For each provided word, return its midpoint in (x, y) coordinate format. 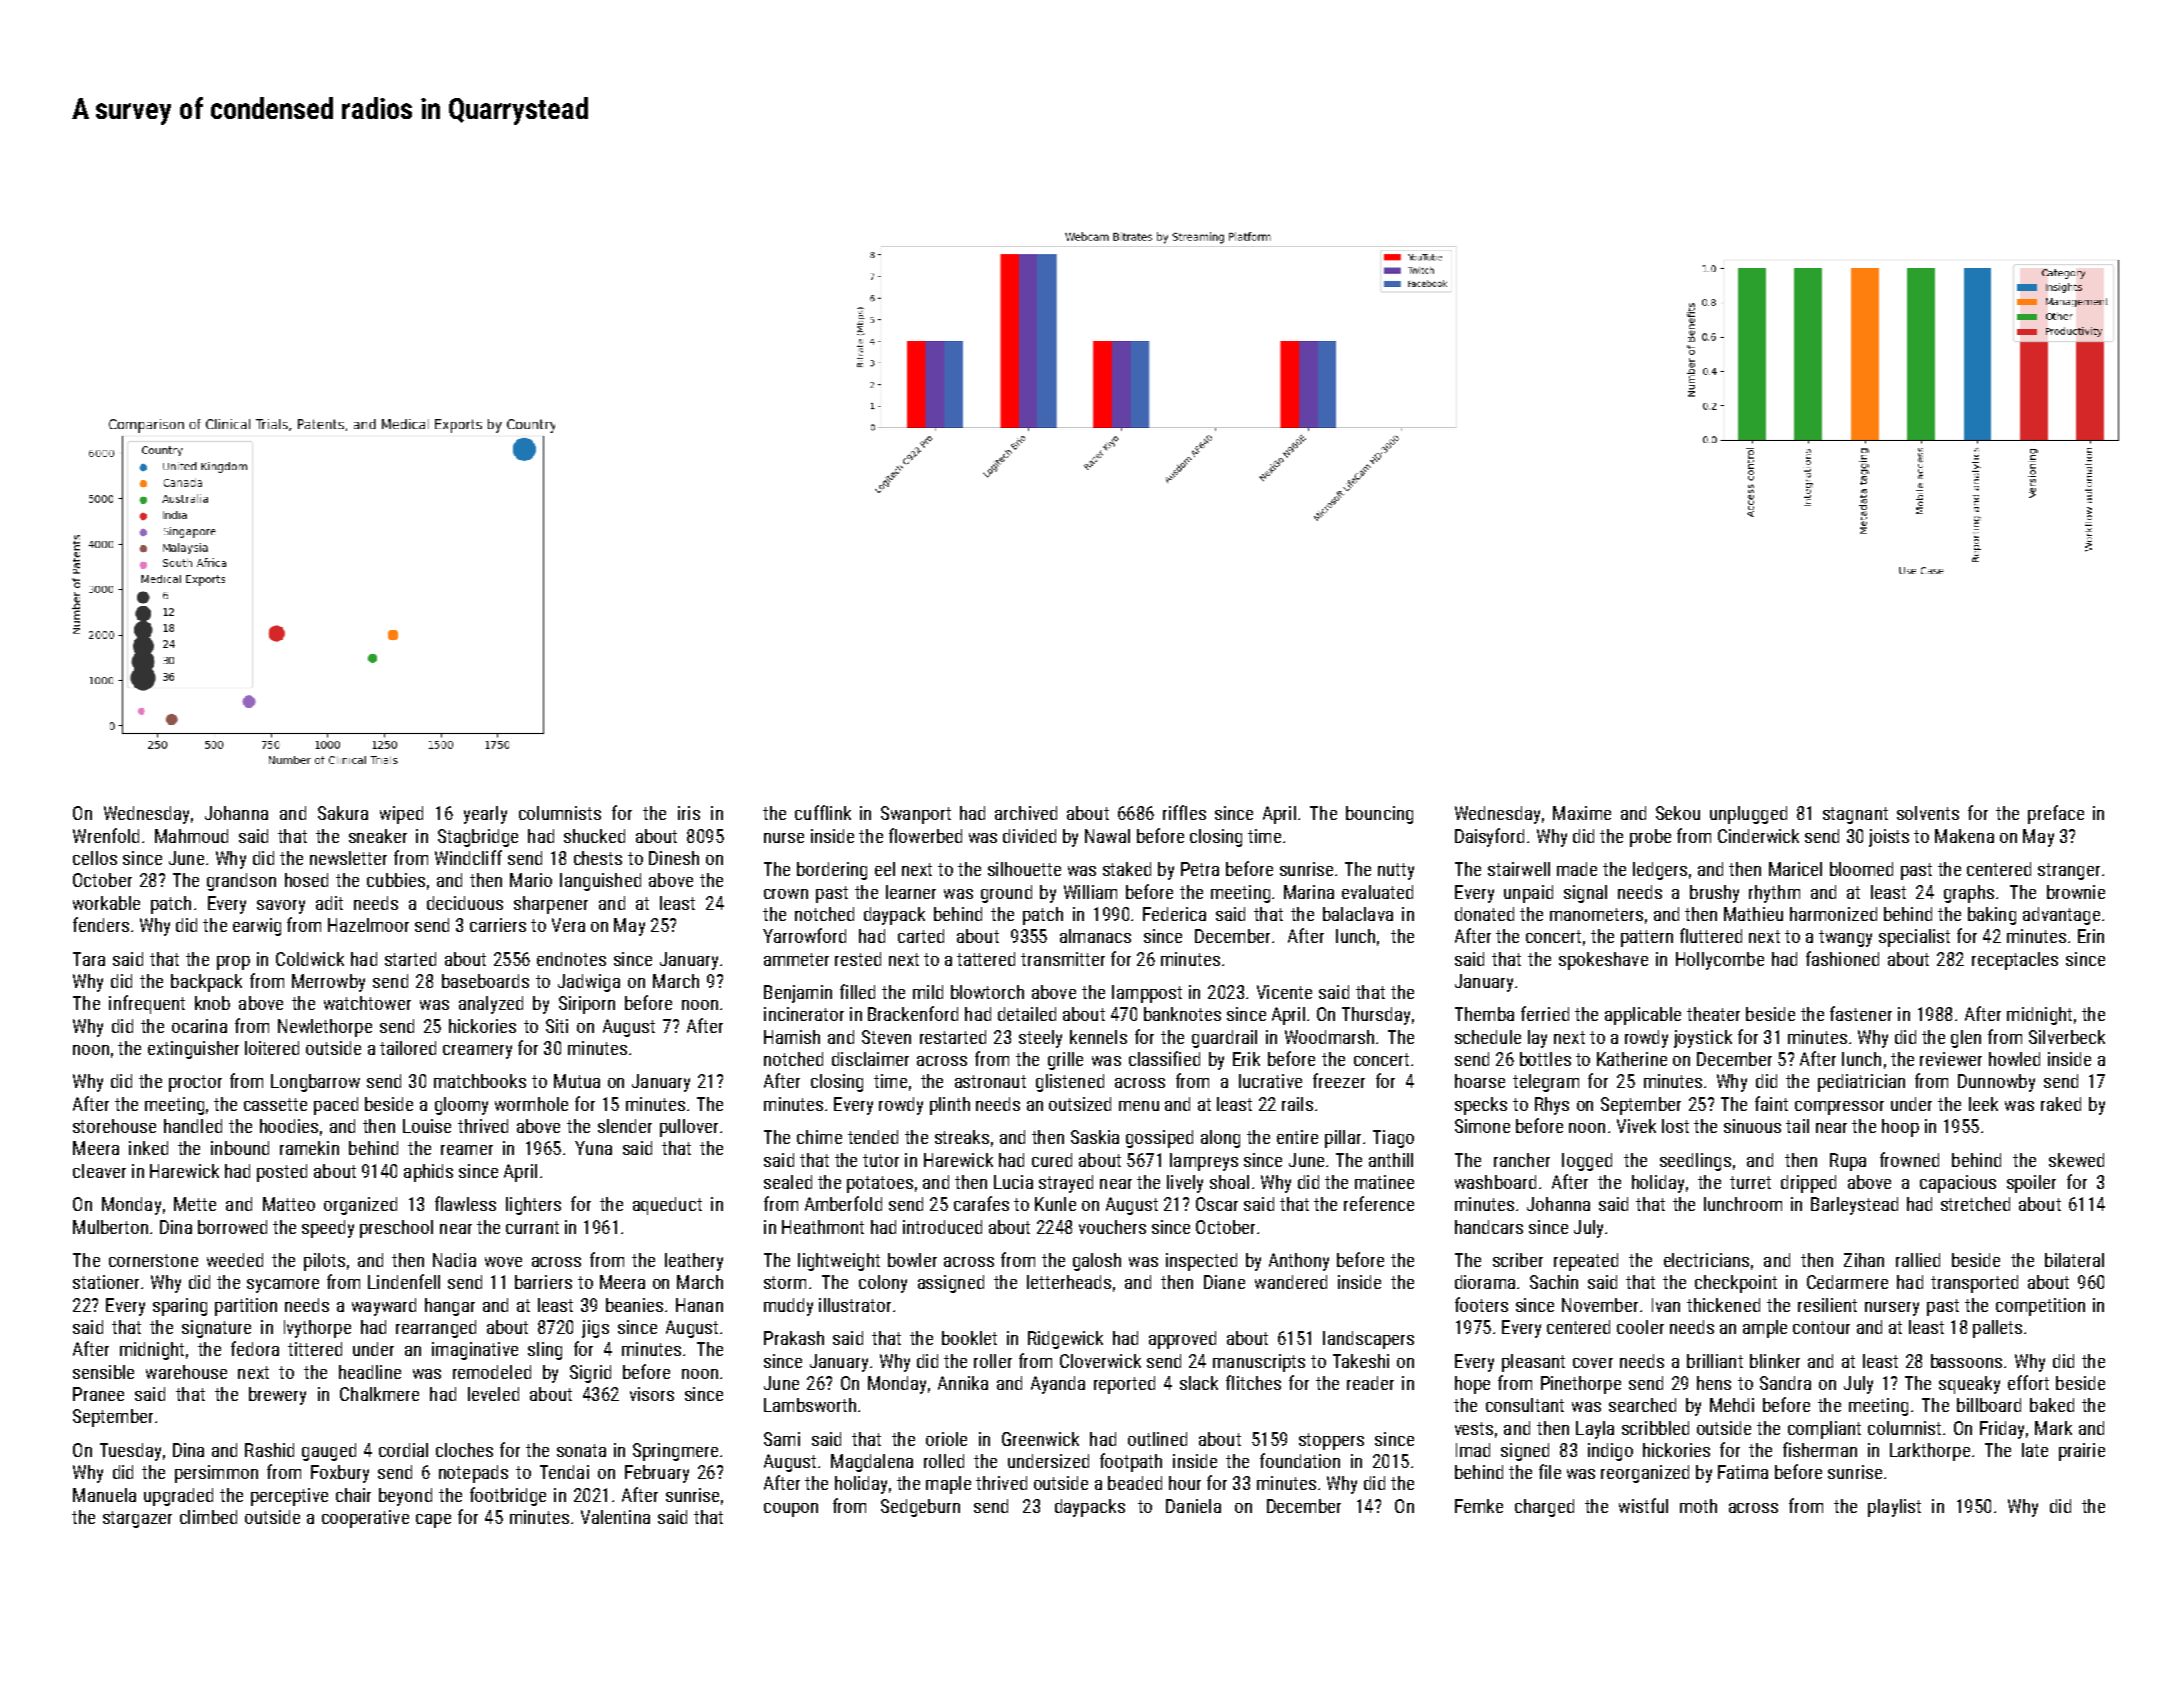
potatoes (880, 1184)
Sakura (343, 813)
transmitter (1063, 959)
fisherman (1820, 1449)
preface (2056, 814)
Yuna (593, 1148)
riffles (1184, 812)
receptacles (2015, 961)
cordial (403, 1450)
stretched (1975, 1204)
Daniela (1193, 1506)
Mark (2053, 1428)
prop (233, 963)
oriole (946, 1439)
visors (652, 1394)
